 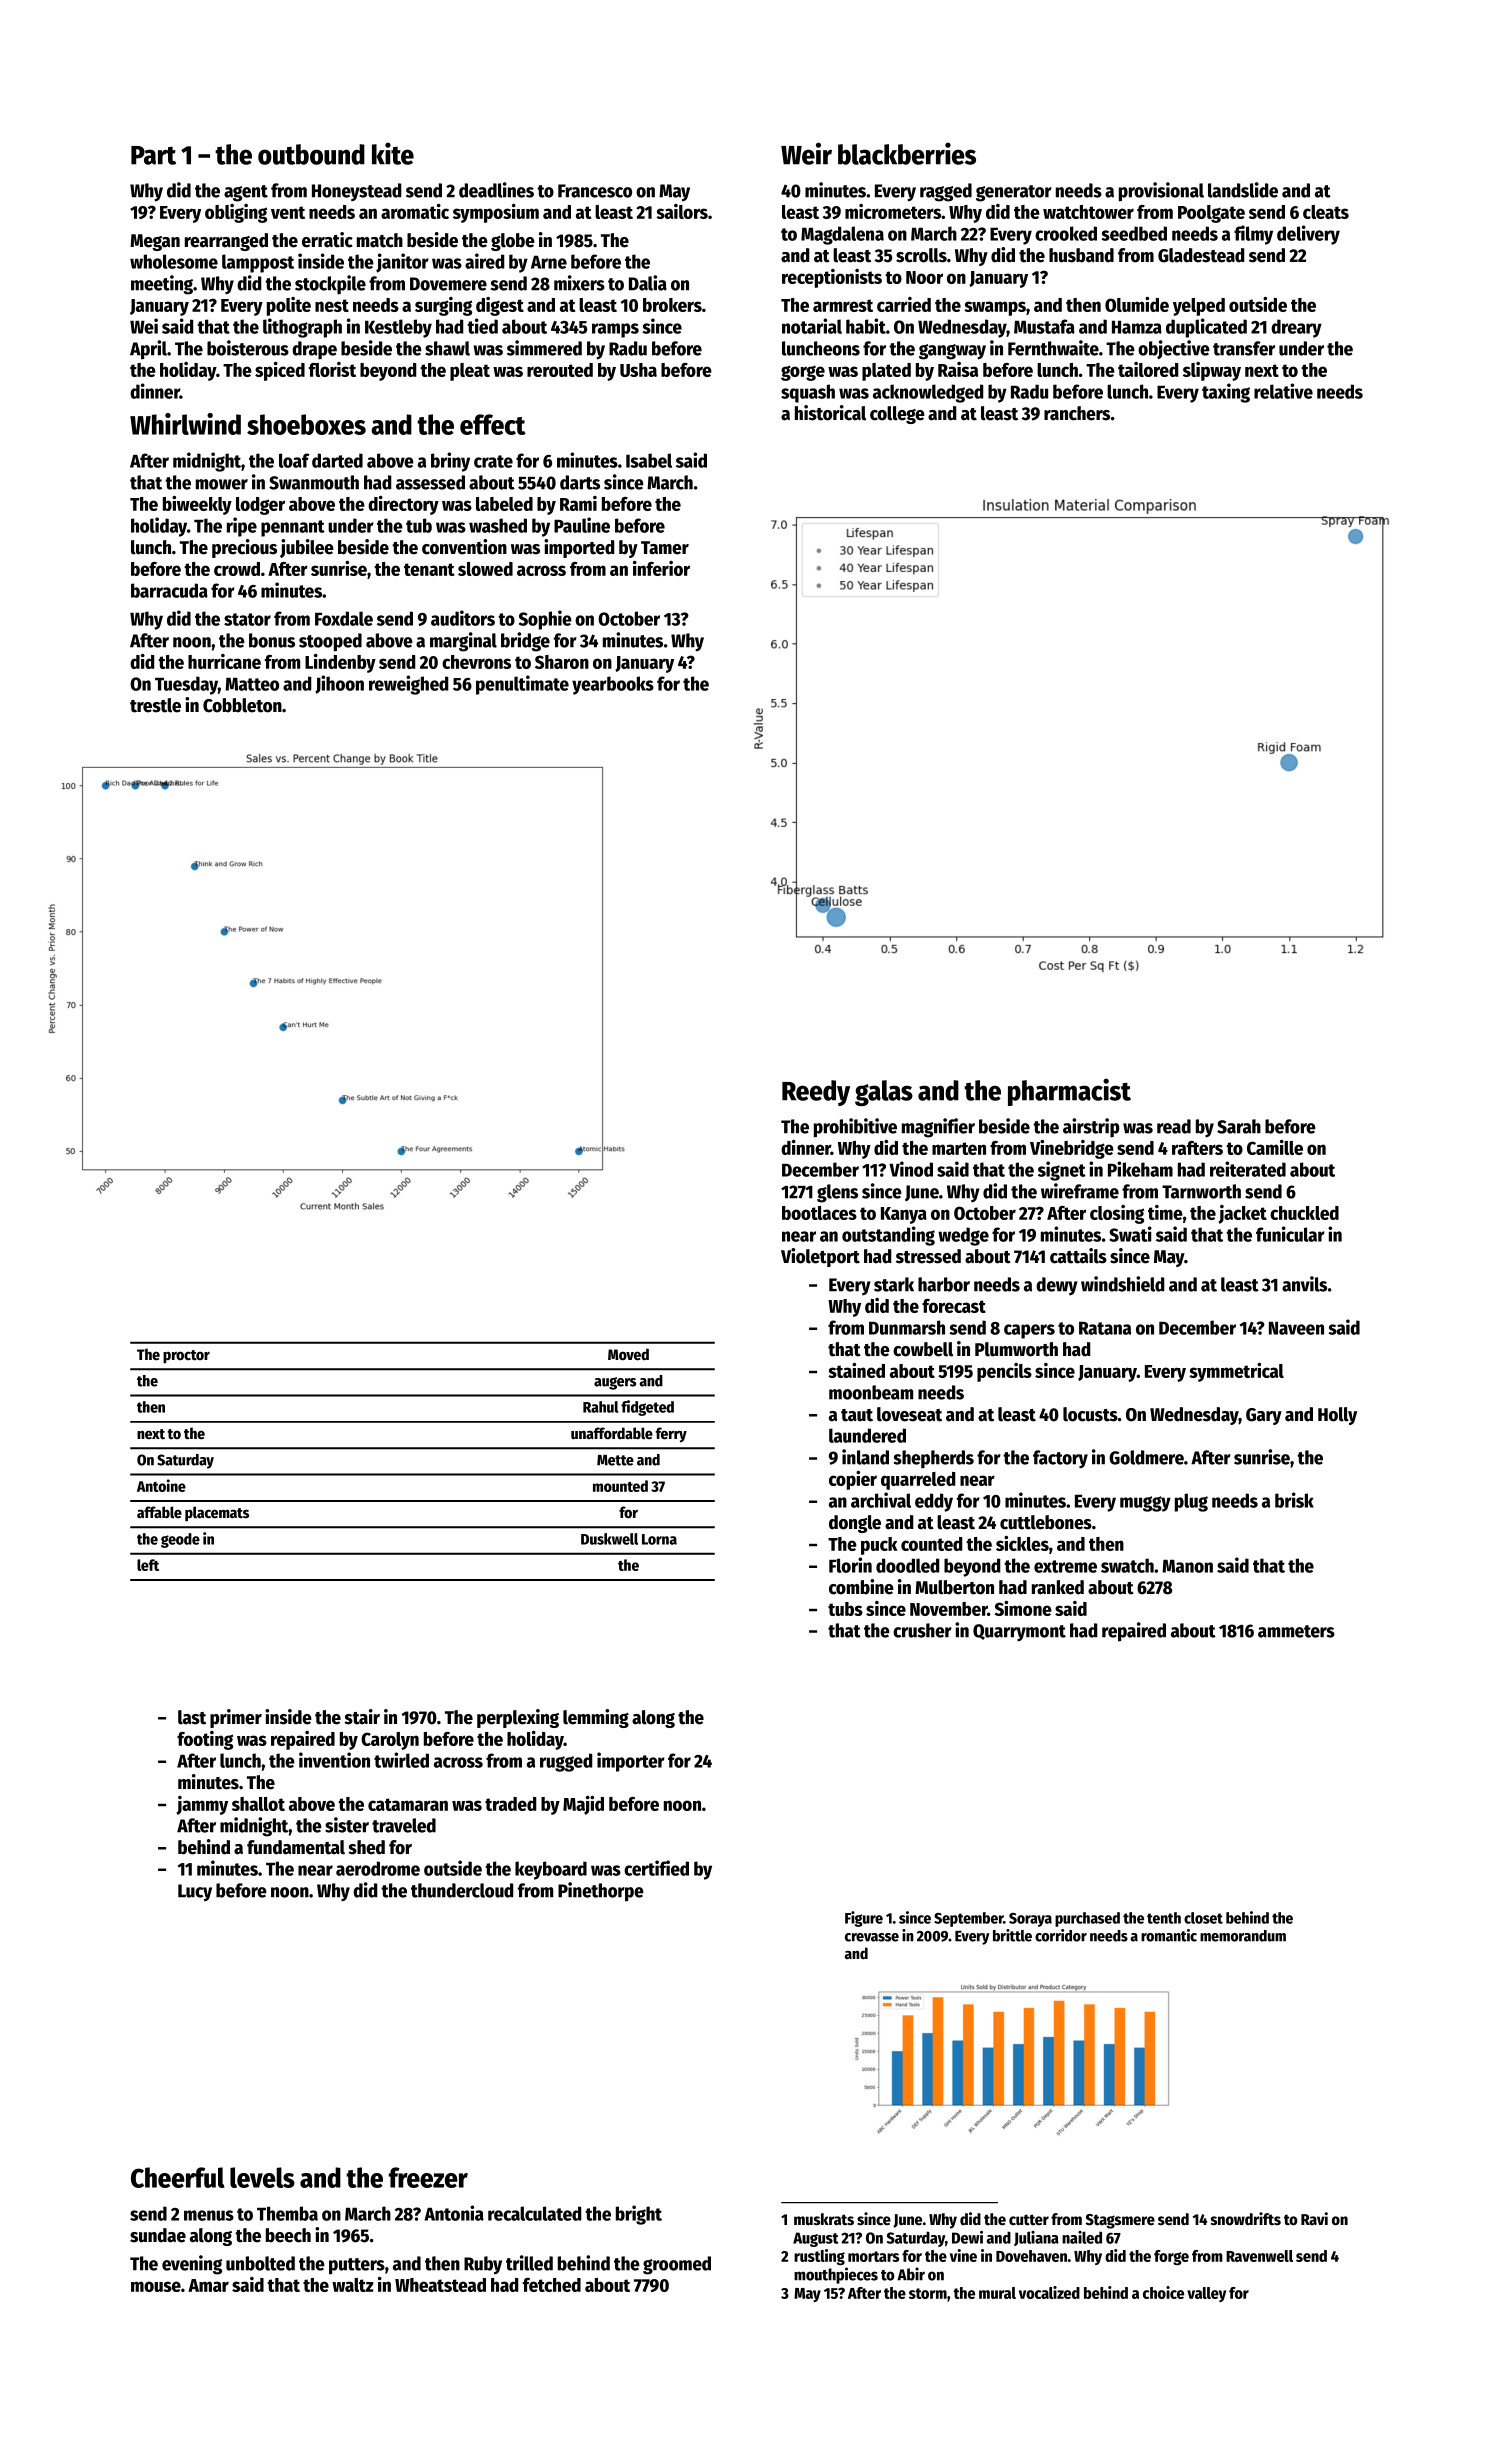 What do you see at coordinates (197, 505) in the screenshot?
I see `biweekly` at bounding box center [197, 505].
